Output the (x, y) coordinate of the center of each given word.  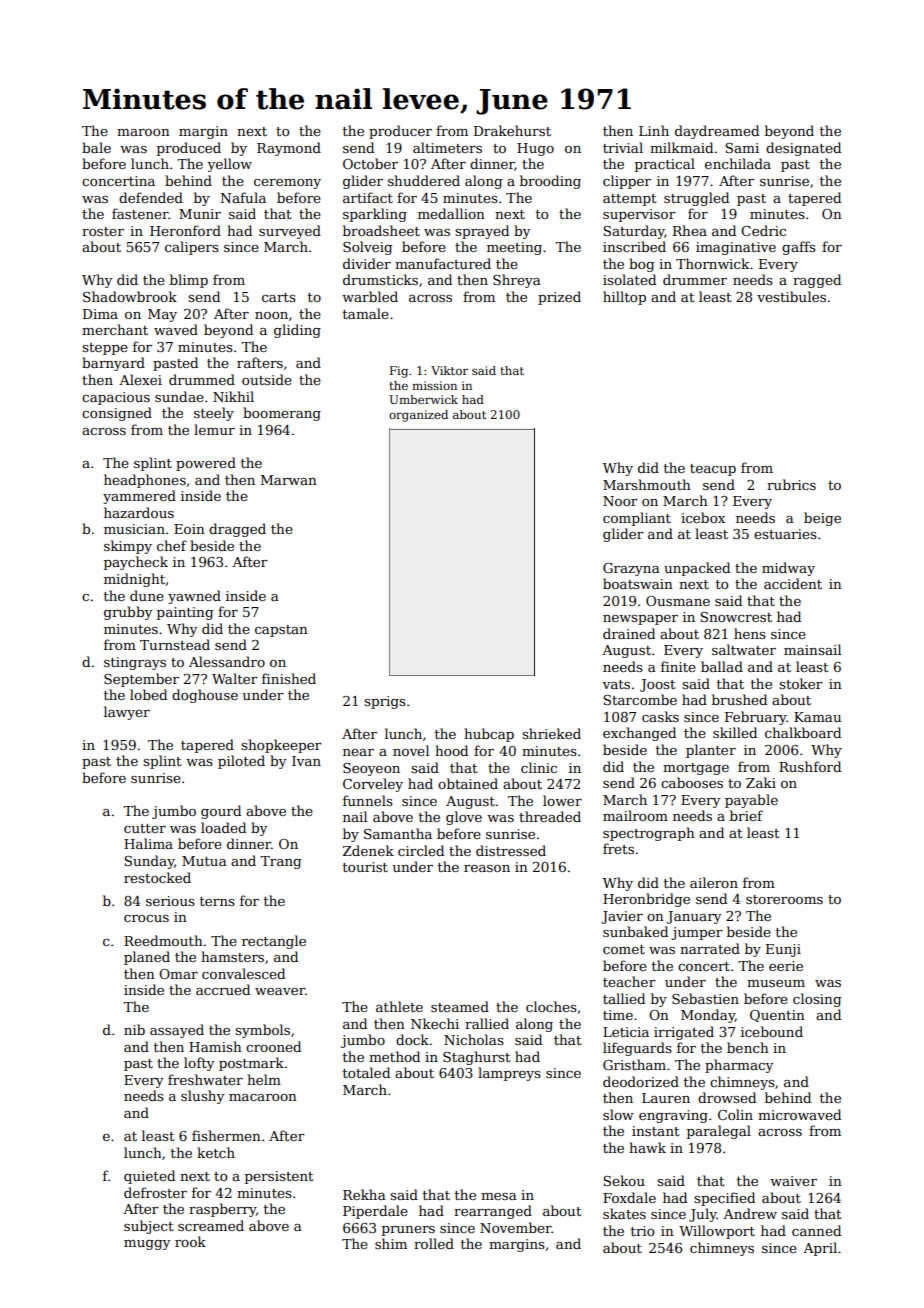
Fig (399, 372)
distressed (511, 850)
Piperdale (375, 1212)
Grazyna (631, 569)
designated (803, 149)
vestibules (791, 296)
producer (400, 132)
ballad (722, 666)
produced (189, 149)
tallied (624, 998)
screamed (211, 1225)
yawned (194, 597)
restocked (157, 877)
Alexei (140, 379)
